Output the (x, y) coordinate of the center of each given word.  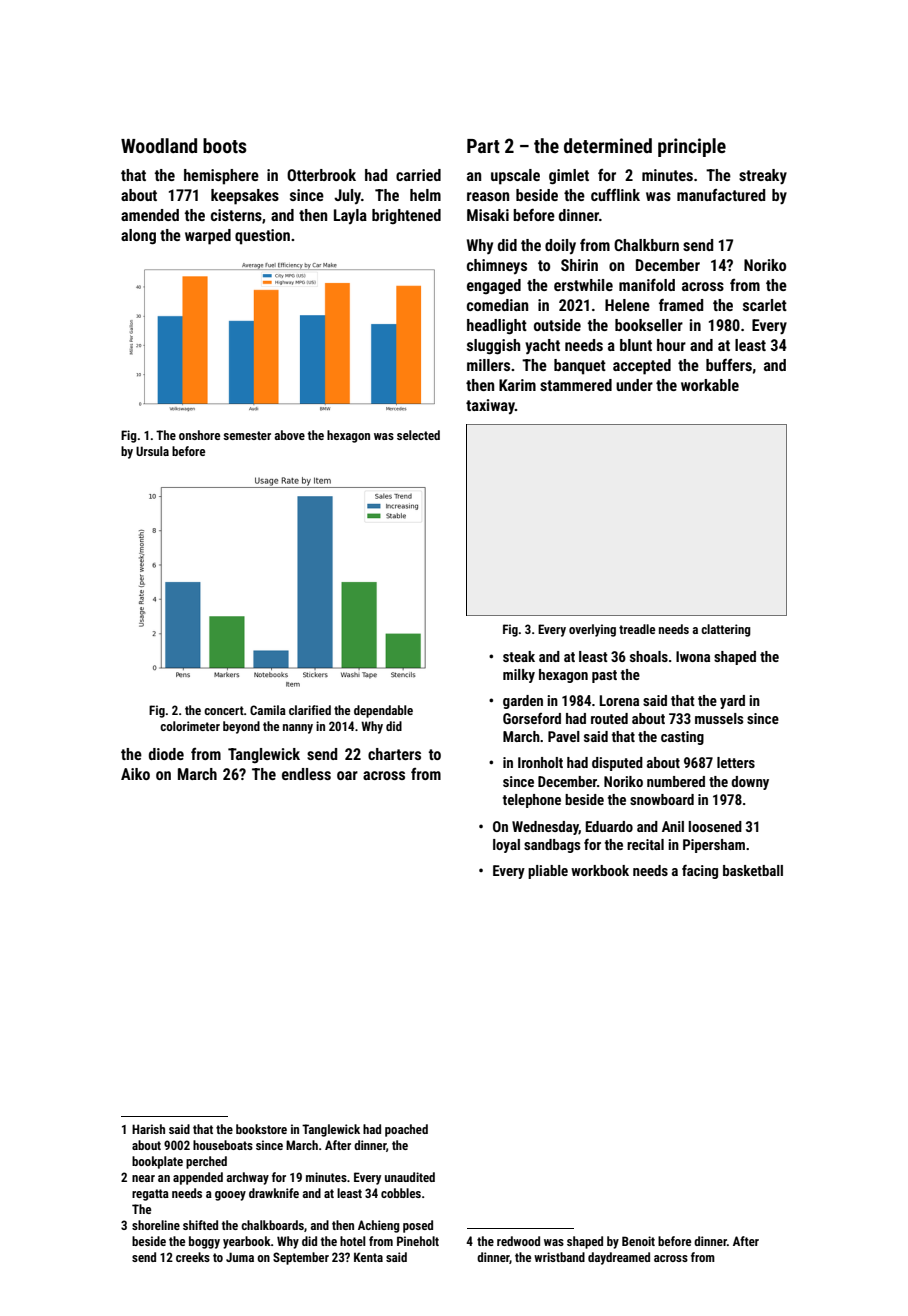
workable (710, 385)
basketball (753, 870)
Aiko (135, 774)
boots (225, 145)
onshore (199, 435)
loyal (506, 846)
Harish (148, 1129)
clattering (726, 630)
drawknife (274, 1193)
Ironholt (540, 762)
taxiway (490, 406)
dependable (383, 711)
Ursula (152, 451)
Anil (673, 826)
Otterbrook (321, 175)
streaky (763, 177)
